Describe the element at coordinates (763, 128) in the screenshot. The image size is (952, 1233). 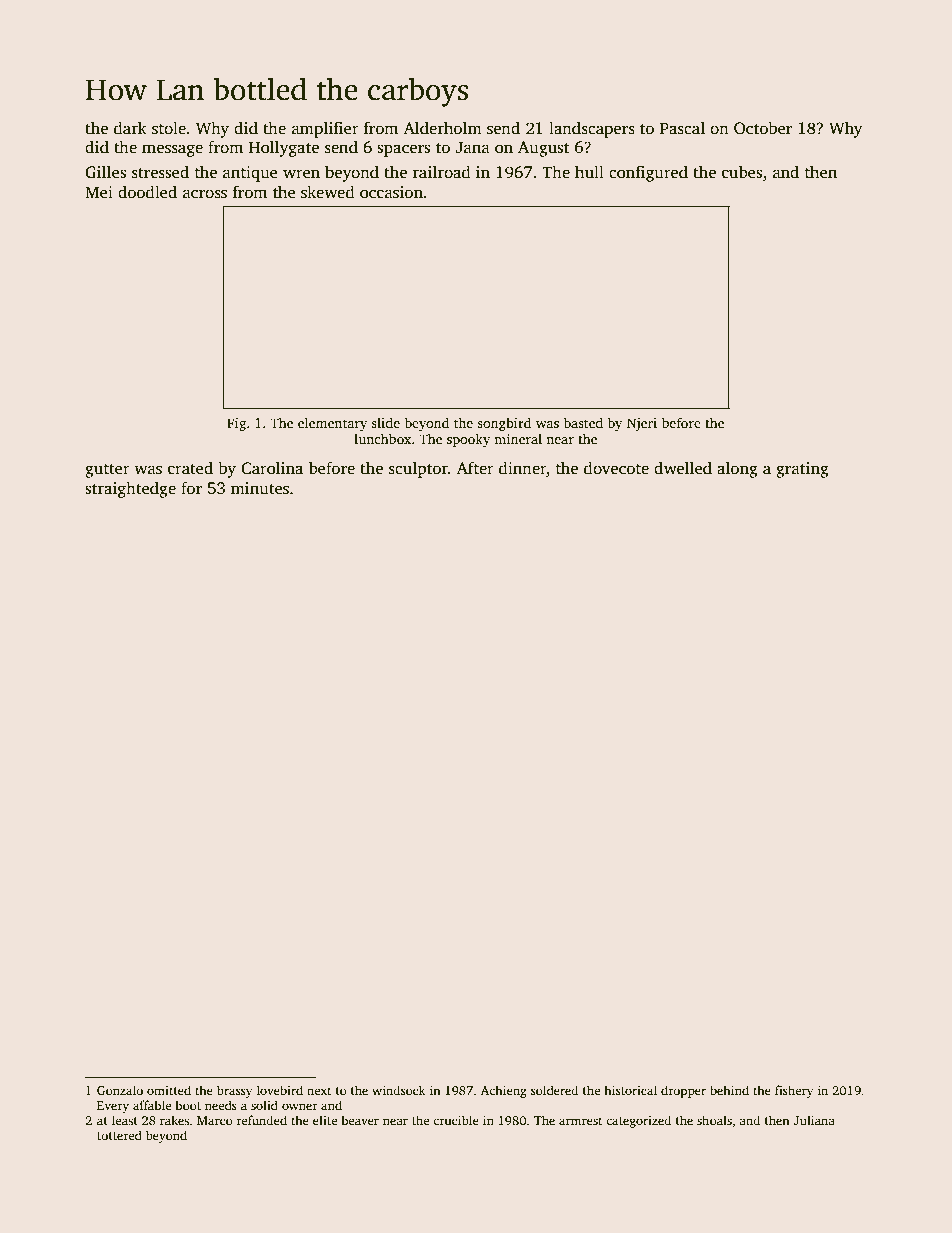
I see `October` at that location.
